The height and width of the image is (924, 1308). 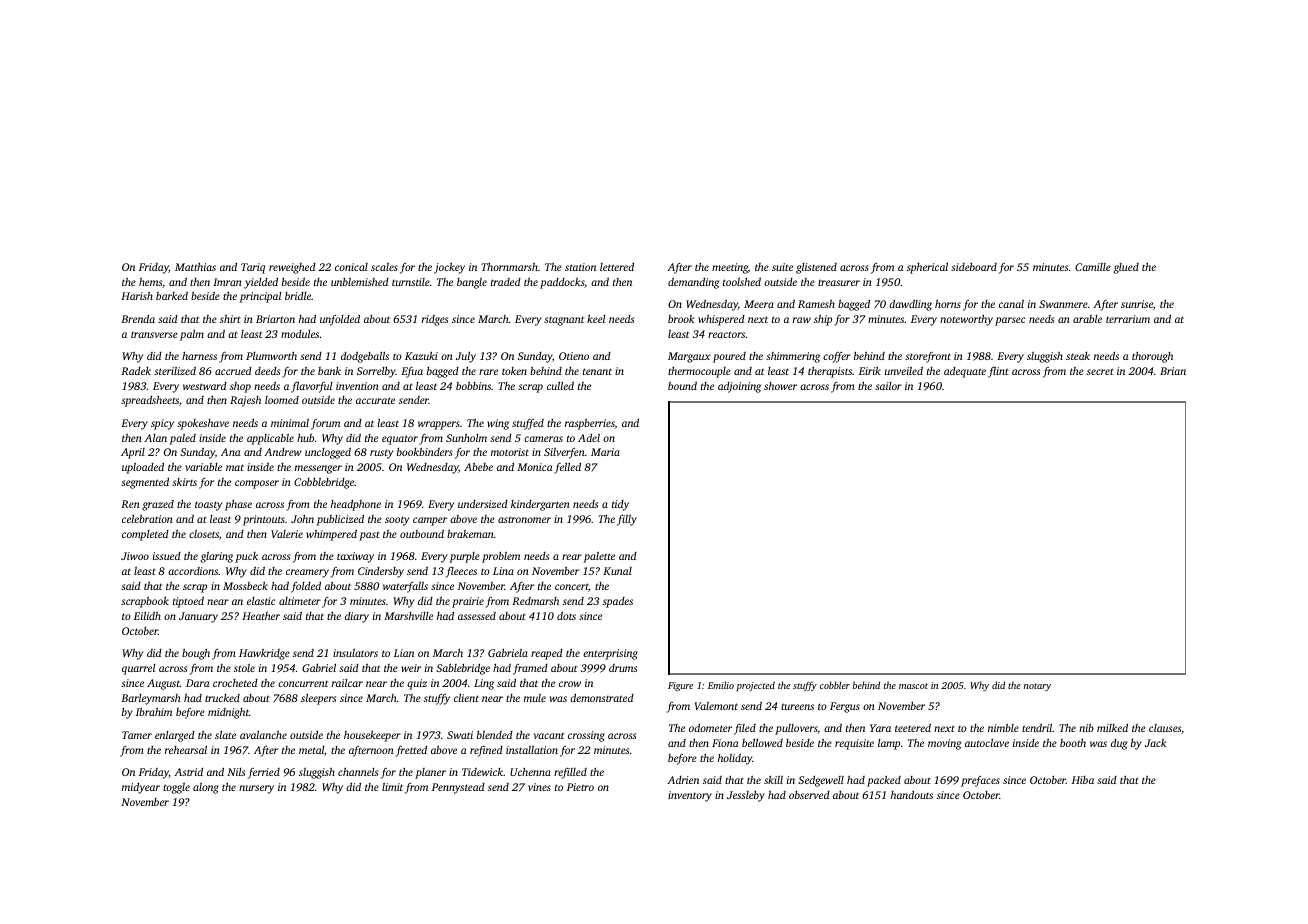 I want to click on Matthias, so click(x=195, y=267).
